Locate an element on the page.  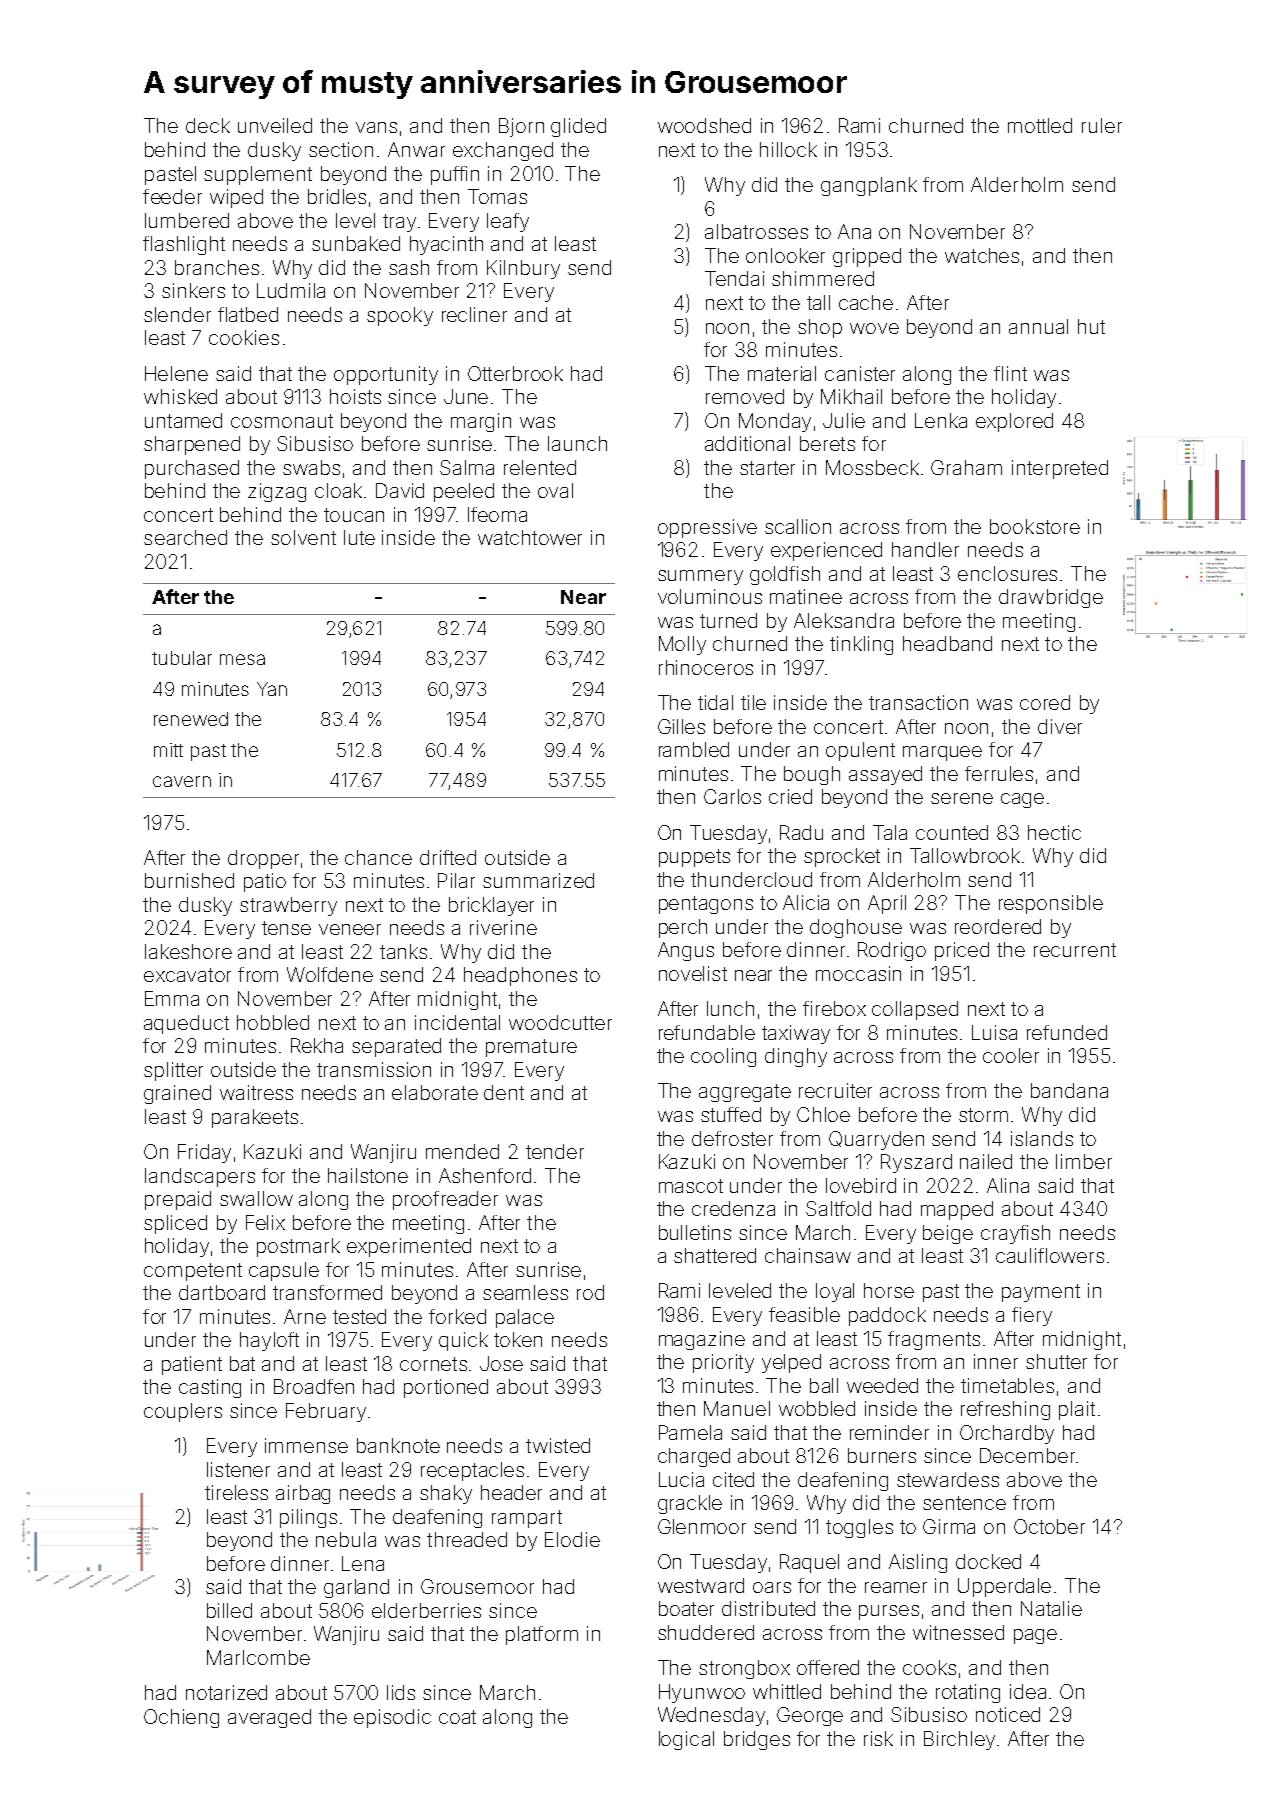
transmission is located at coordinates (374, 1069).
